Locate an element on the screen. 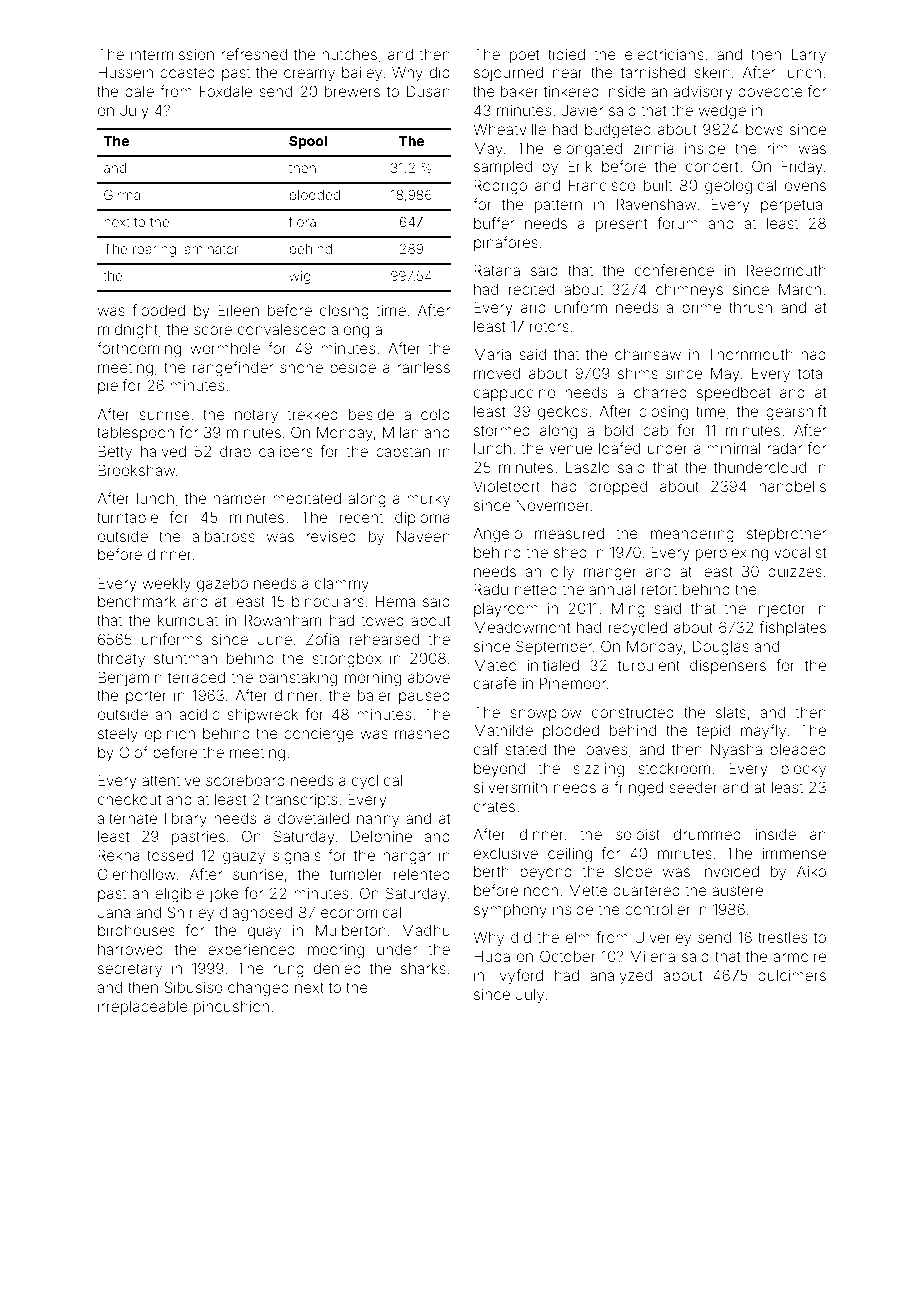  Mateo is located at coordinates (495, 665).
